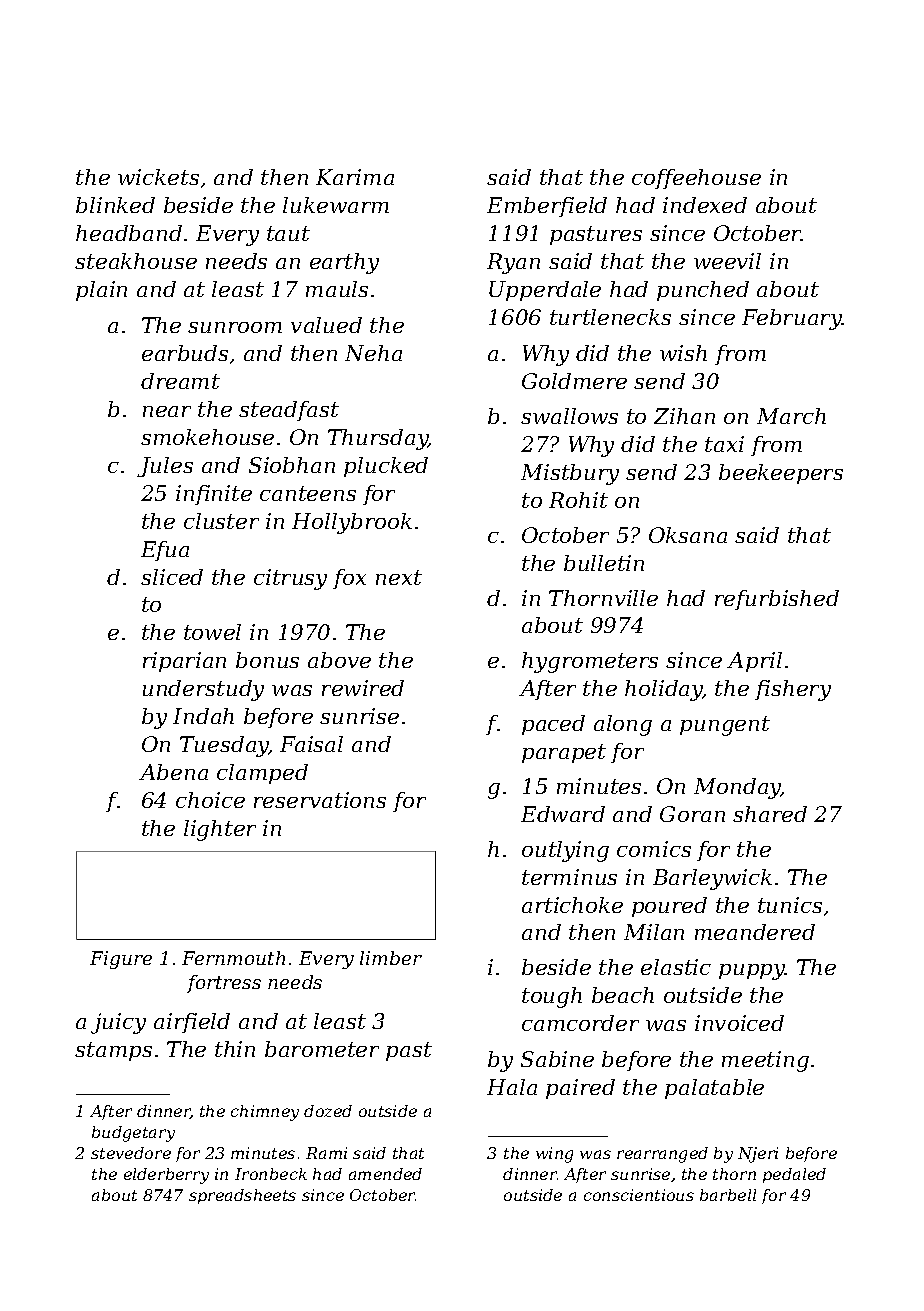 This screenshot has height=1311, width=924. I want to click on amended, so click(385, 1174).
